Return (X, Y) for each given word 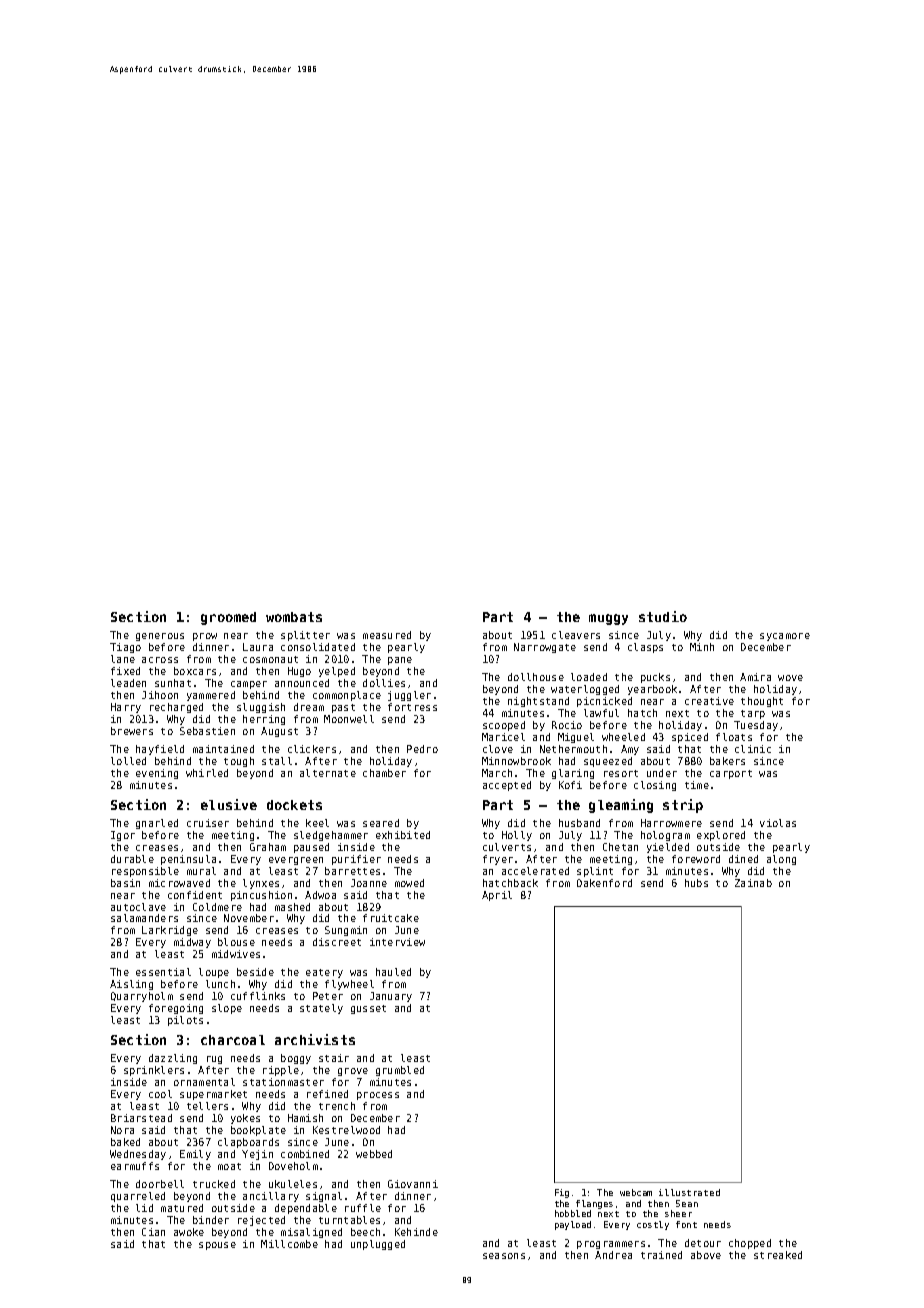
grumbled (400, 1071)
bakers (727, 761)
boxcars (195, 671)
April (497, 896)
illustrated (689, 1192)
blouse (236, 942)
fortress (412, 707)
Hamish (305, 1118)
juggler (409, 696)
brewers (132, 731)
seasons (504, 1256)
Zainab (753, 883)
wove (790, 678)
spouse (217, 1246)
